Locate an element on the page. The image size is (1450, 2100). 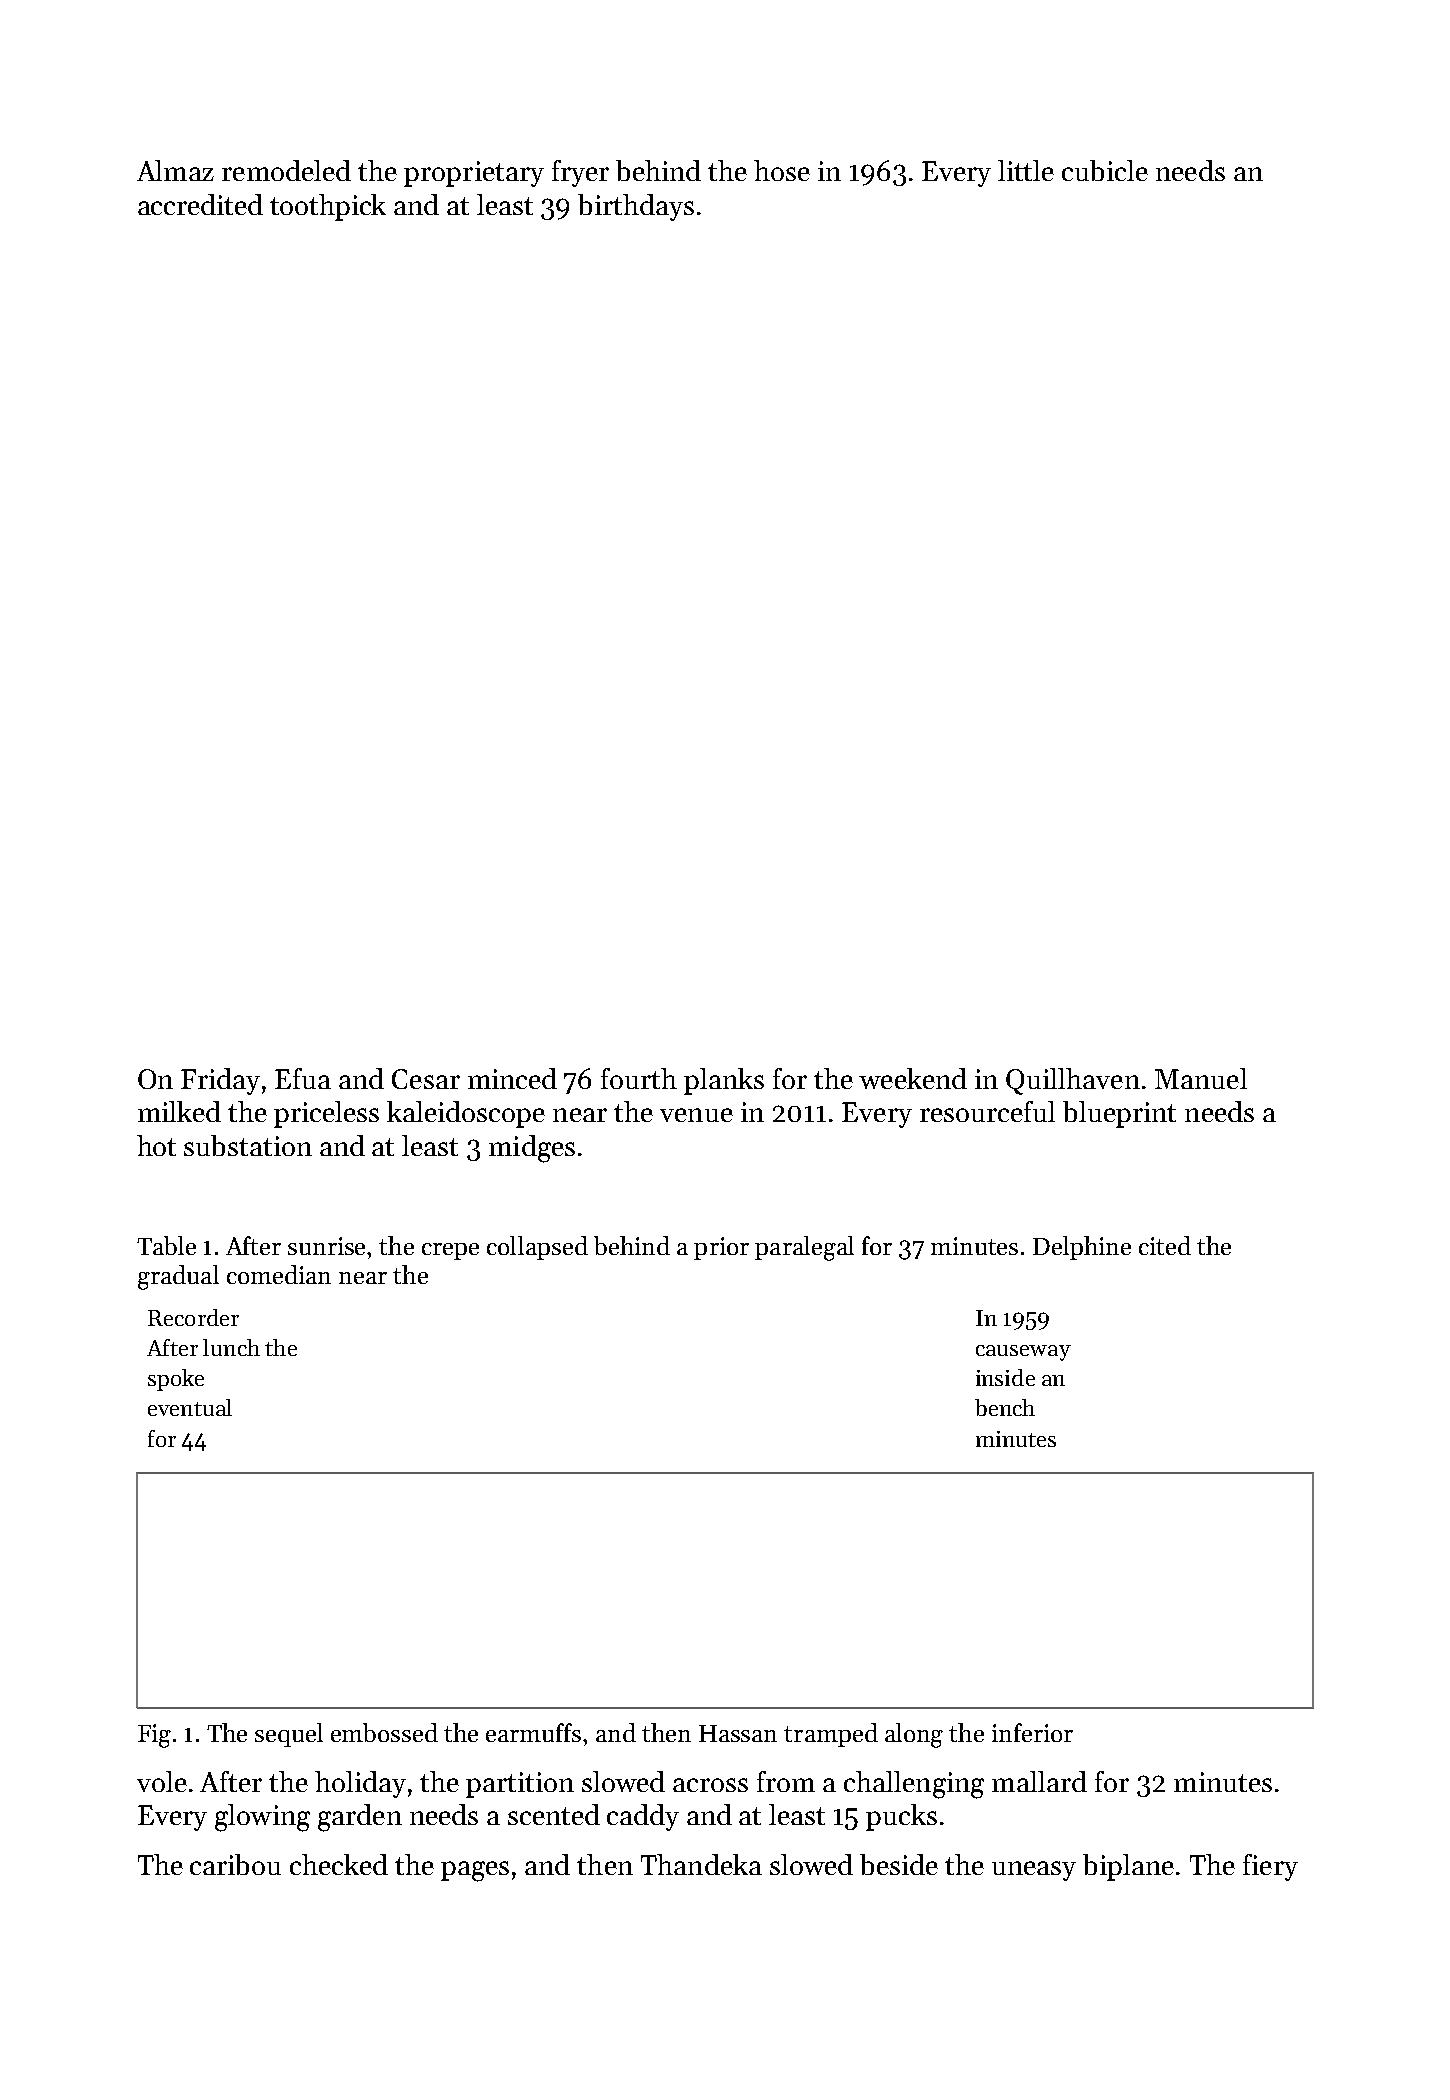
cited is located at coordinates (1165, 1245).
